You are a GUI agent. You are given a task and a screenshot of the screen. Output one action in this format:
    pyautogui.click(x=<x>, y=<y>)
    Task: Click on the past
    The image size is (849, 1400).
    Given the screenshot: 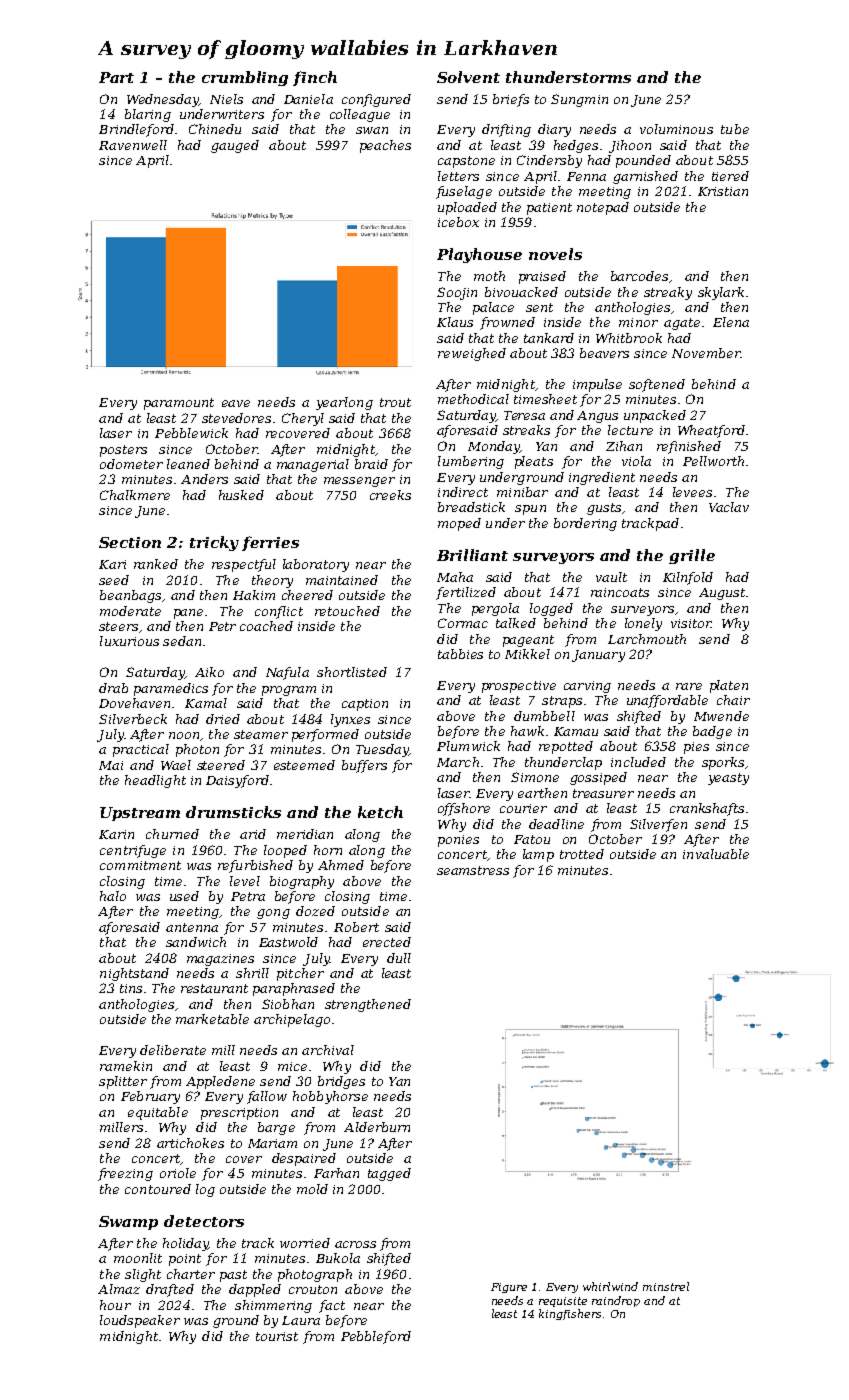 What is the action you would take?
    pyautogui.click(x=233, y=1276)
